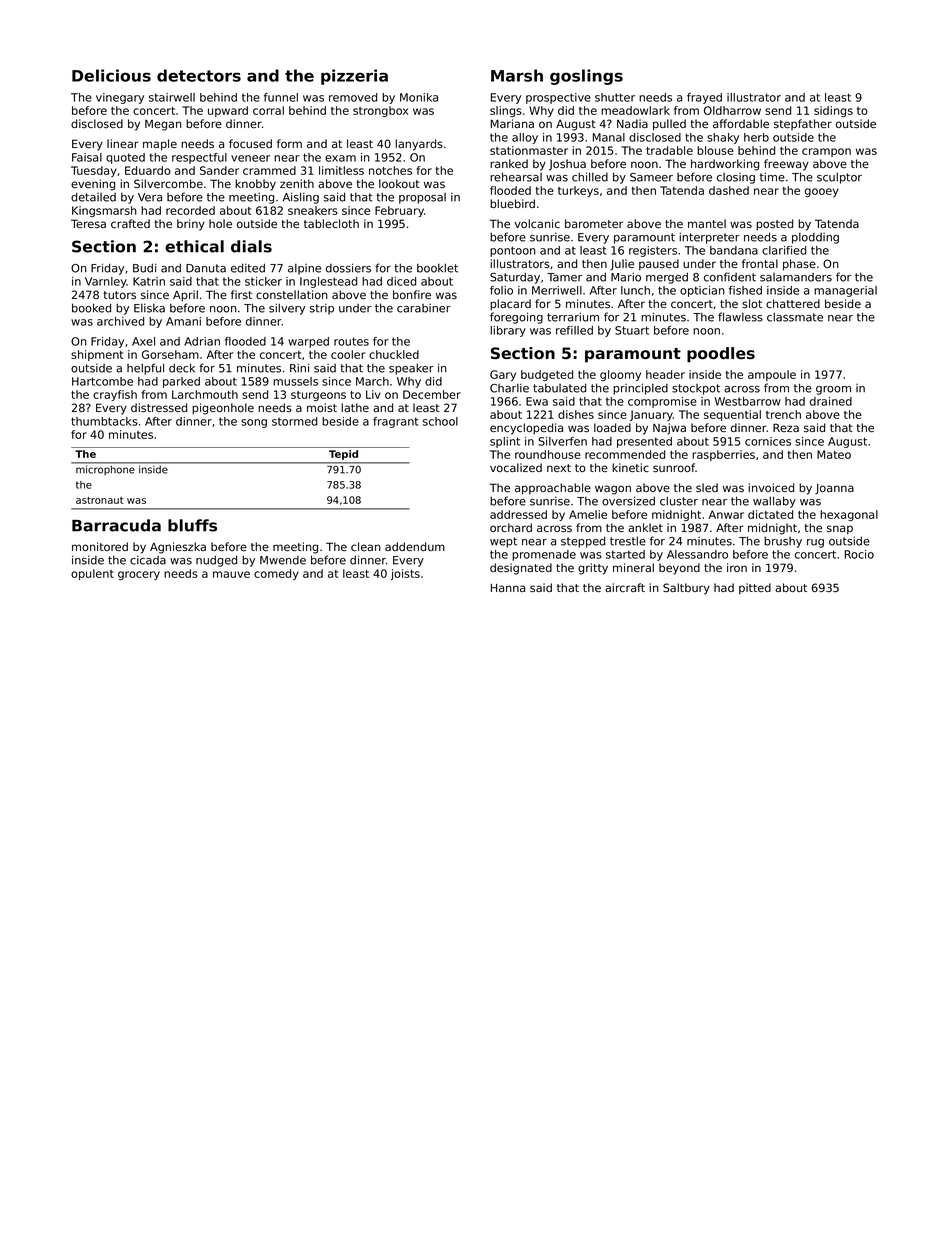 Image resolution: width=952 pixels, height=1233 pixels. Describe the element at coordinates (205, 394) in the image. I see `Larchmouth` at that location.
